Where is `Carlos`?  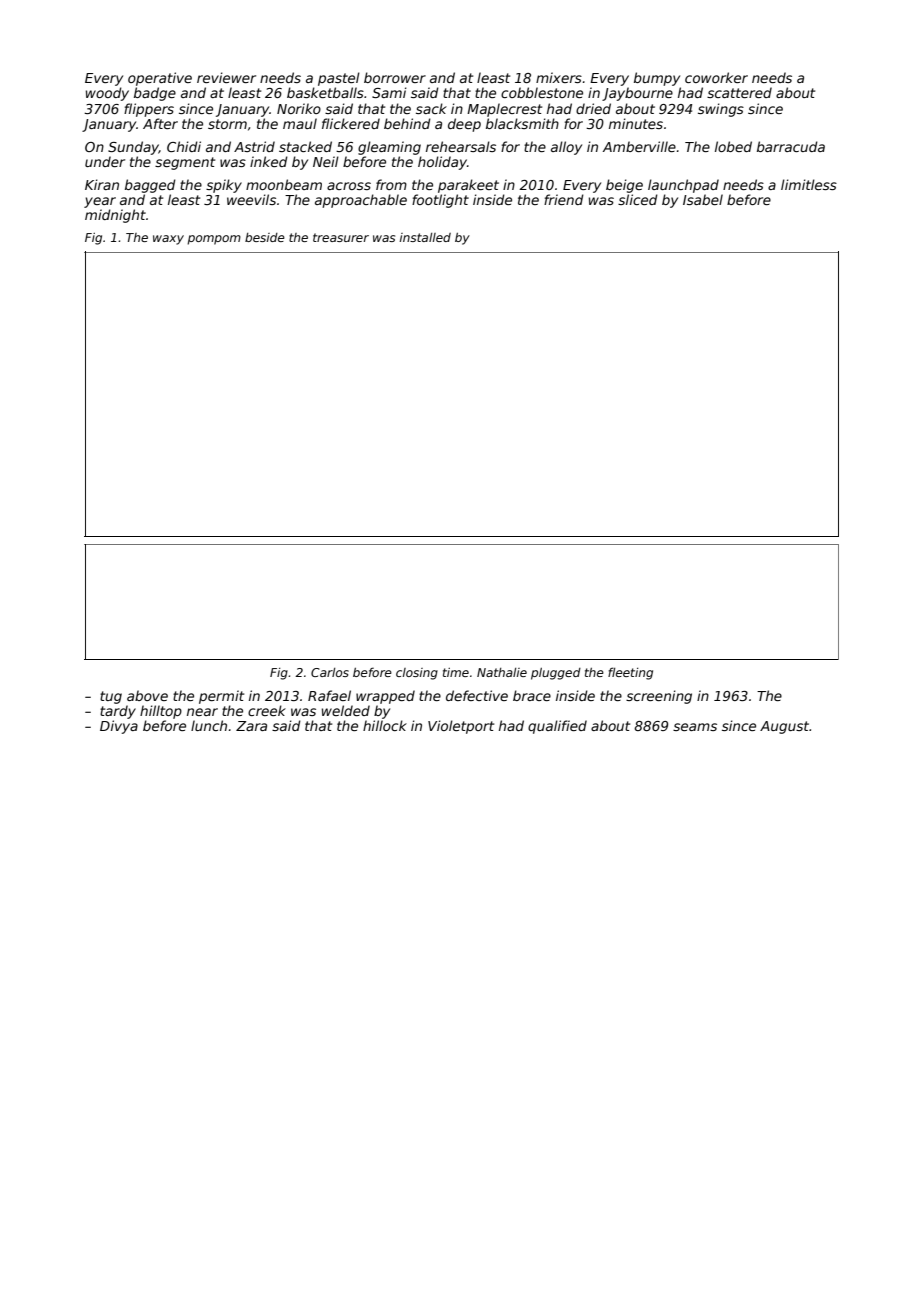
Carlos is located at coordinates (330, 672).
